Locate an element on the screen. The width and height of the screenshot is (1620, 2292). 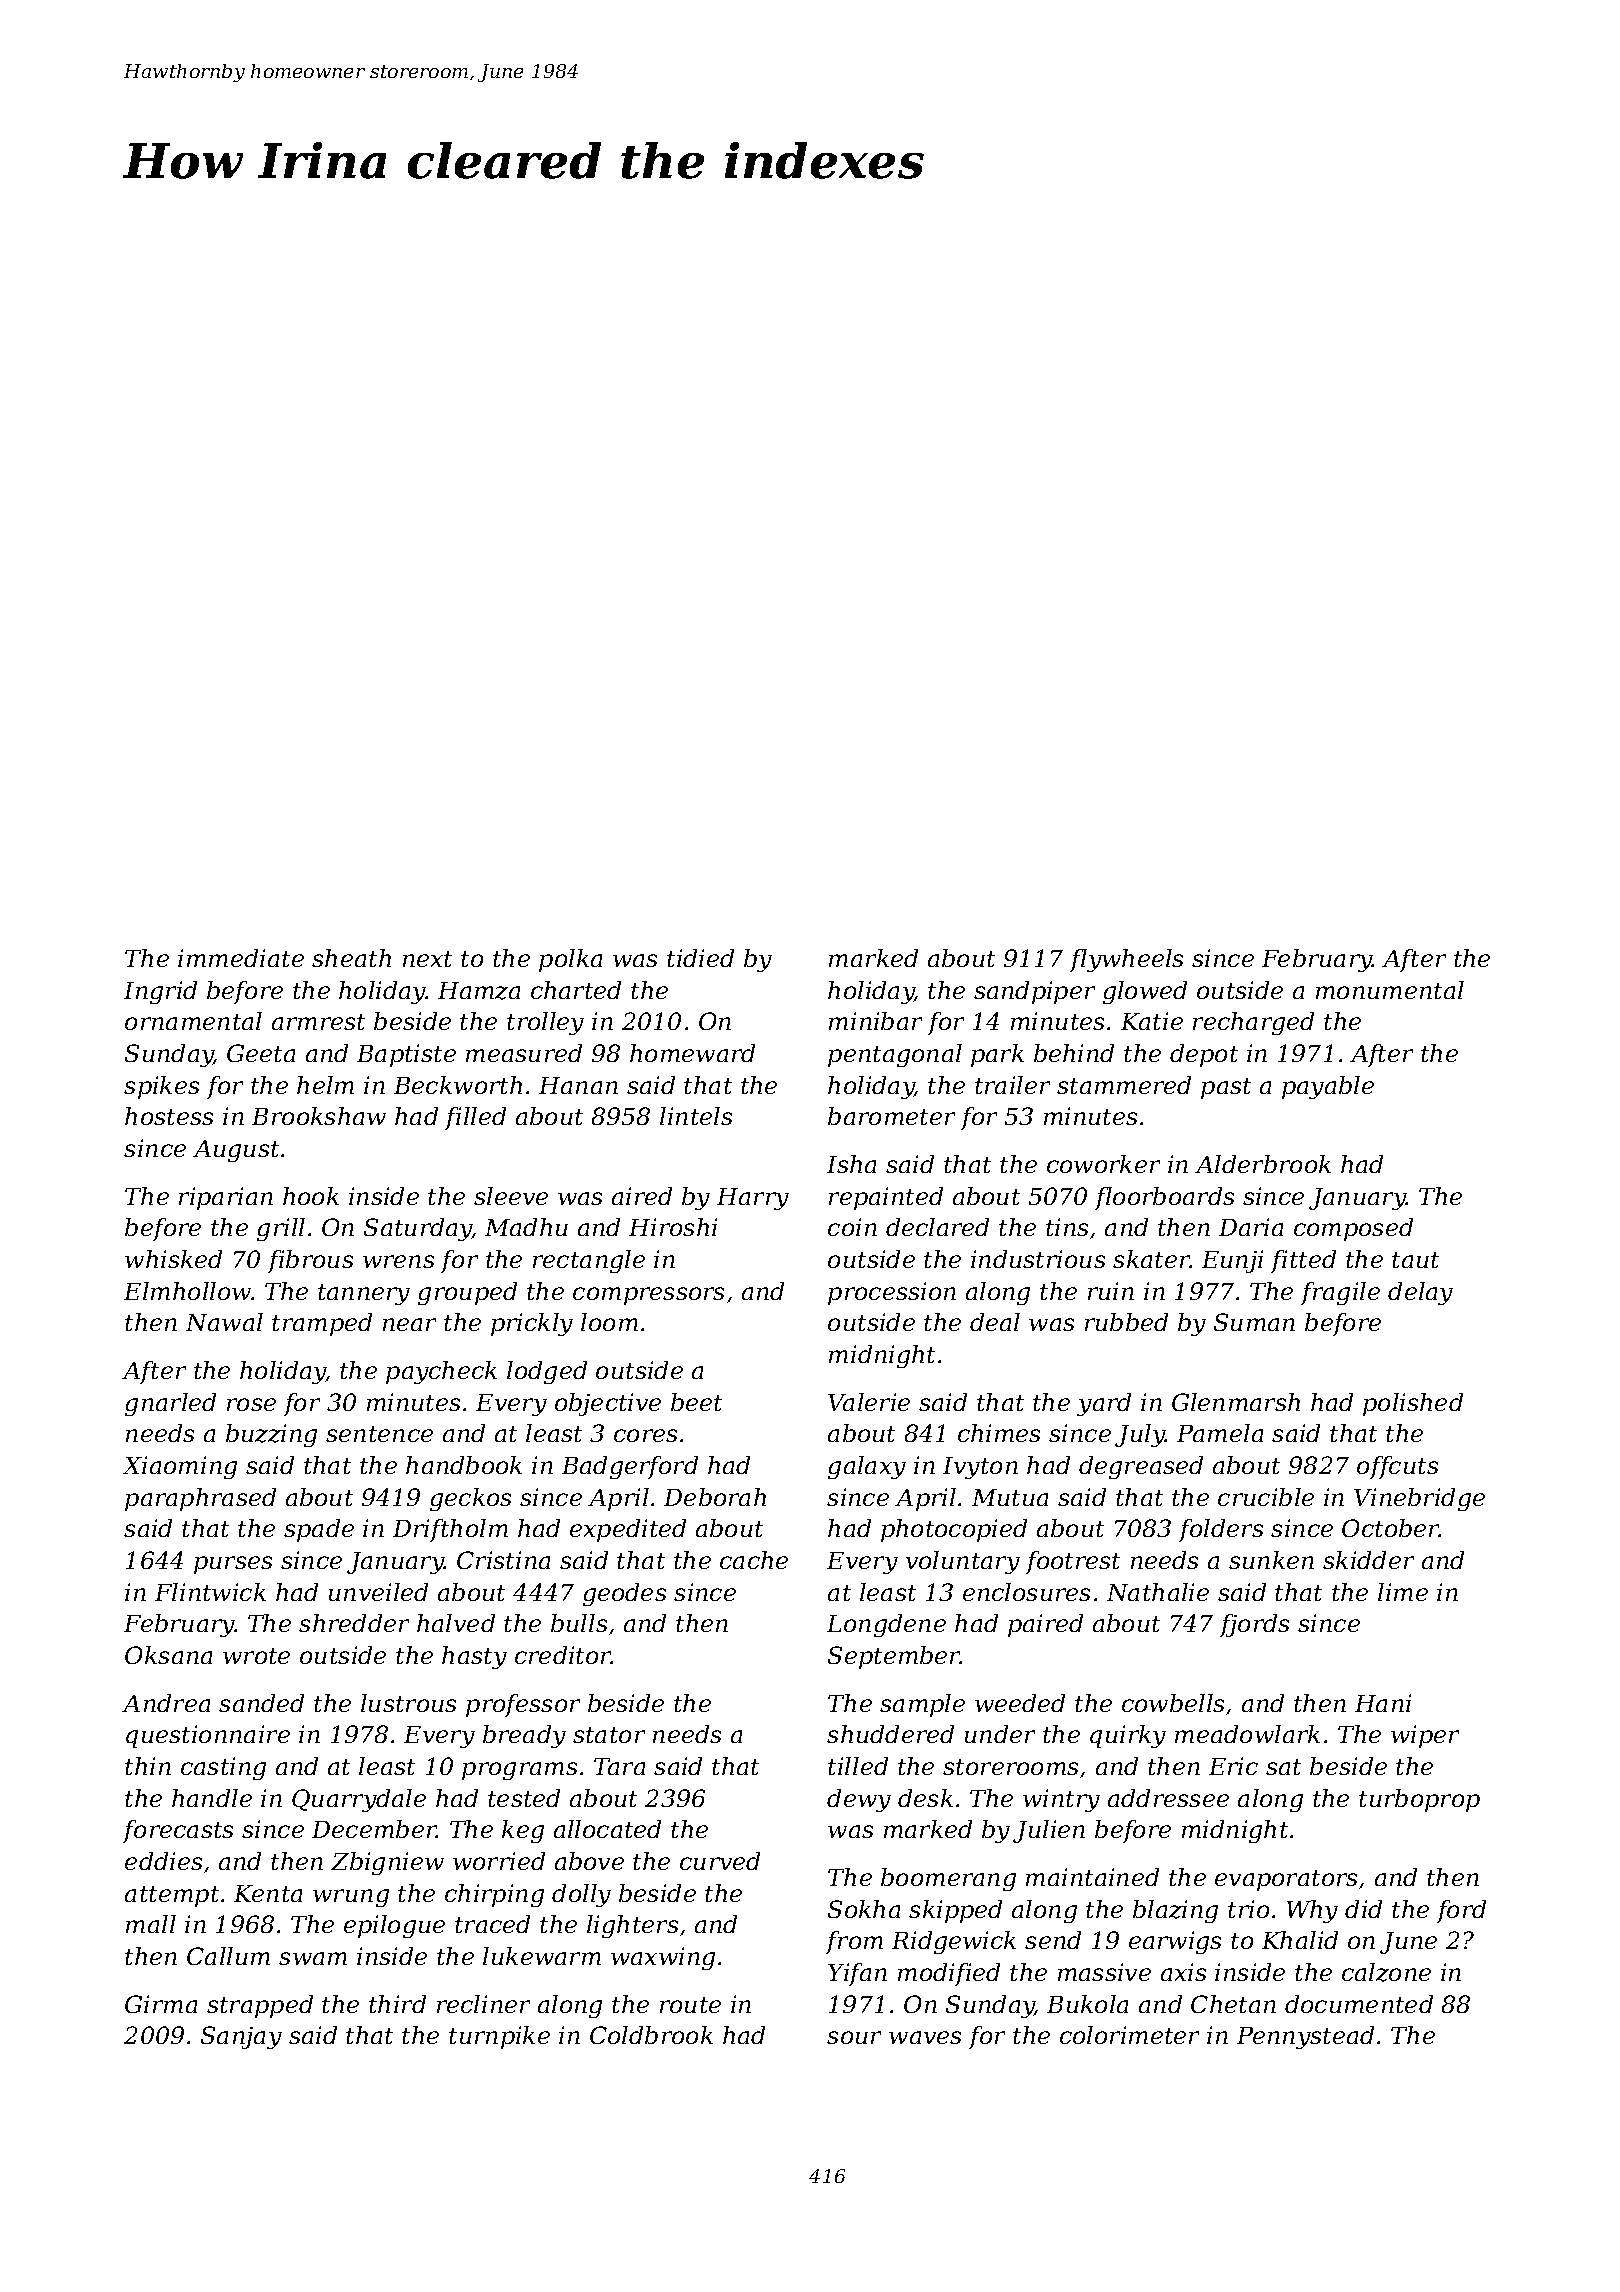
next is located at coordinates (427, 959).
